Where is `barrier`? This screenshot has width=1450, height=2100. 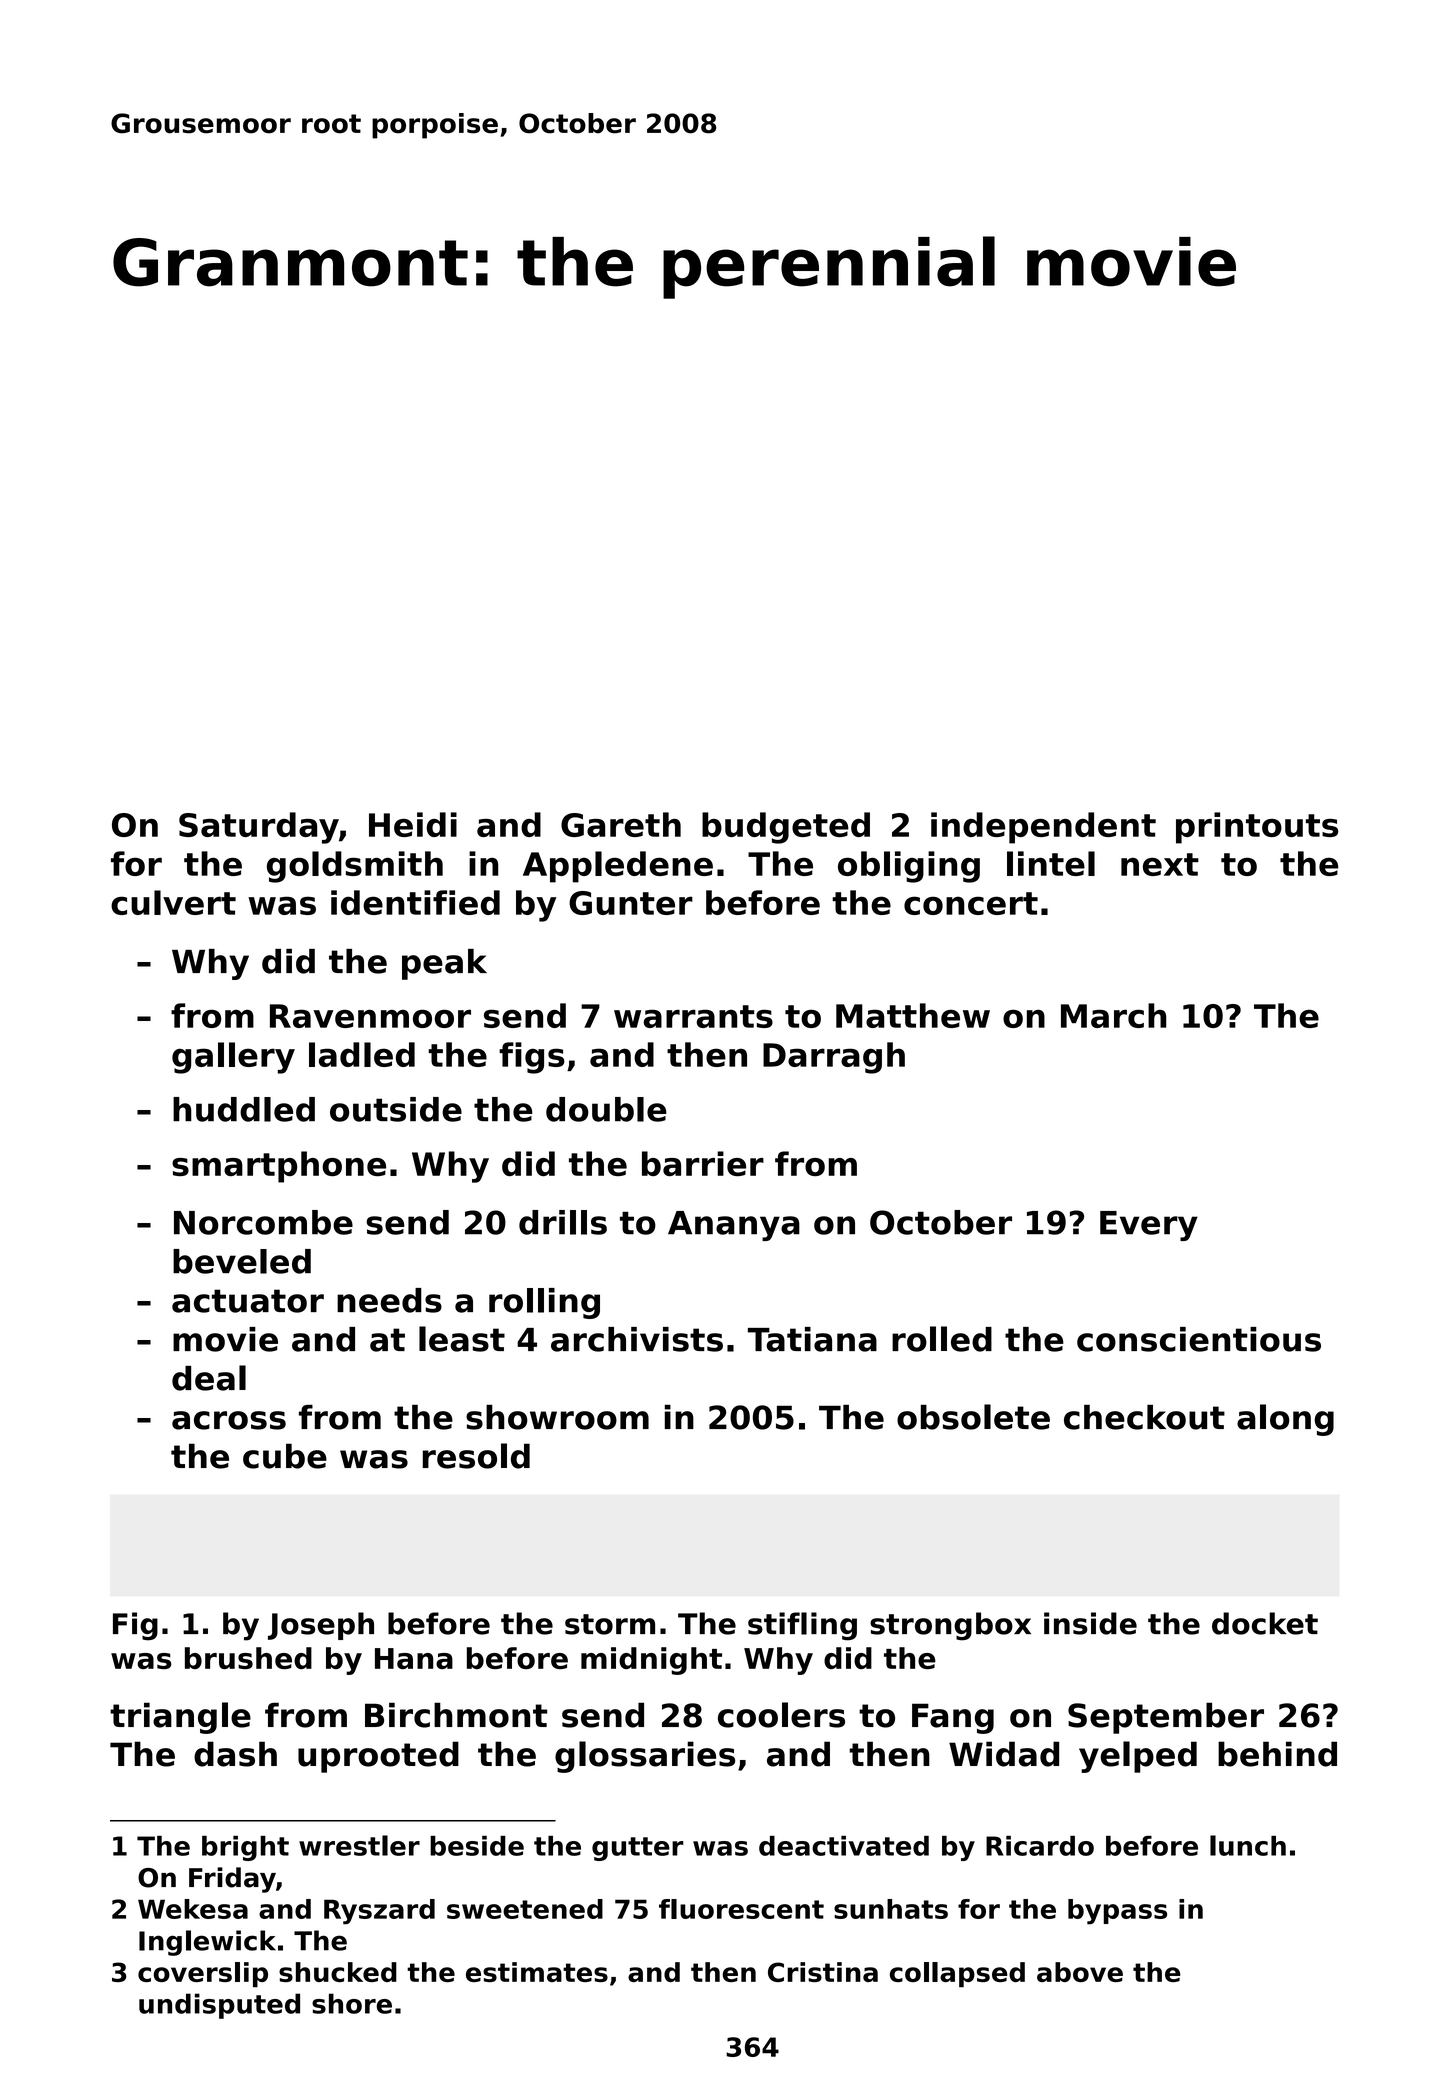
barrier is located at coordinates (703, 1163).
